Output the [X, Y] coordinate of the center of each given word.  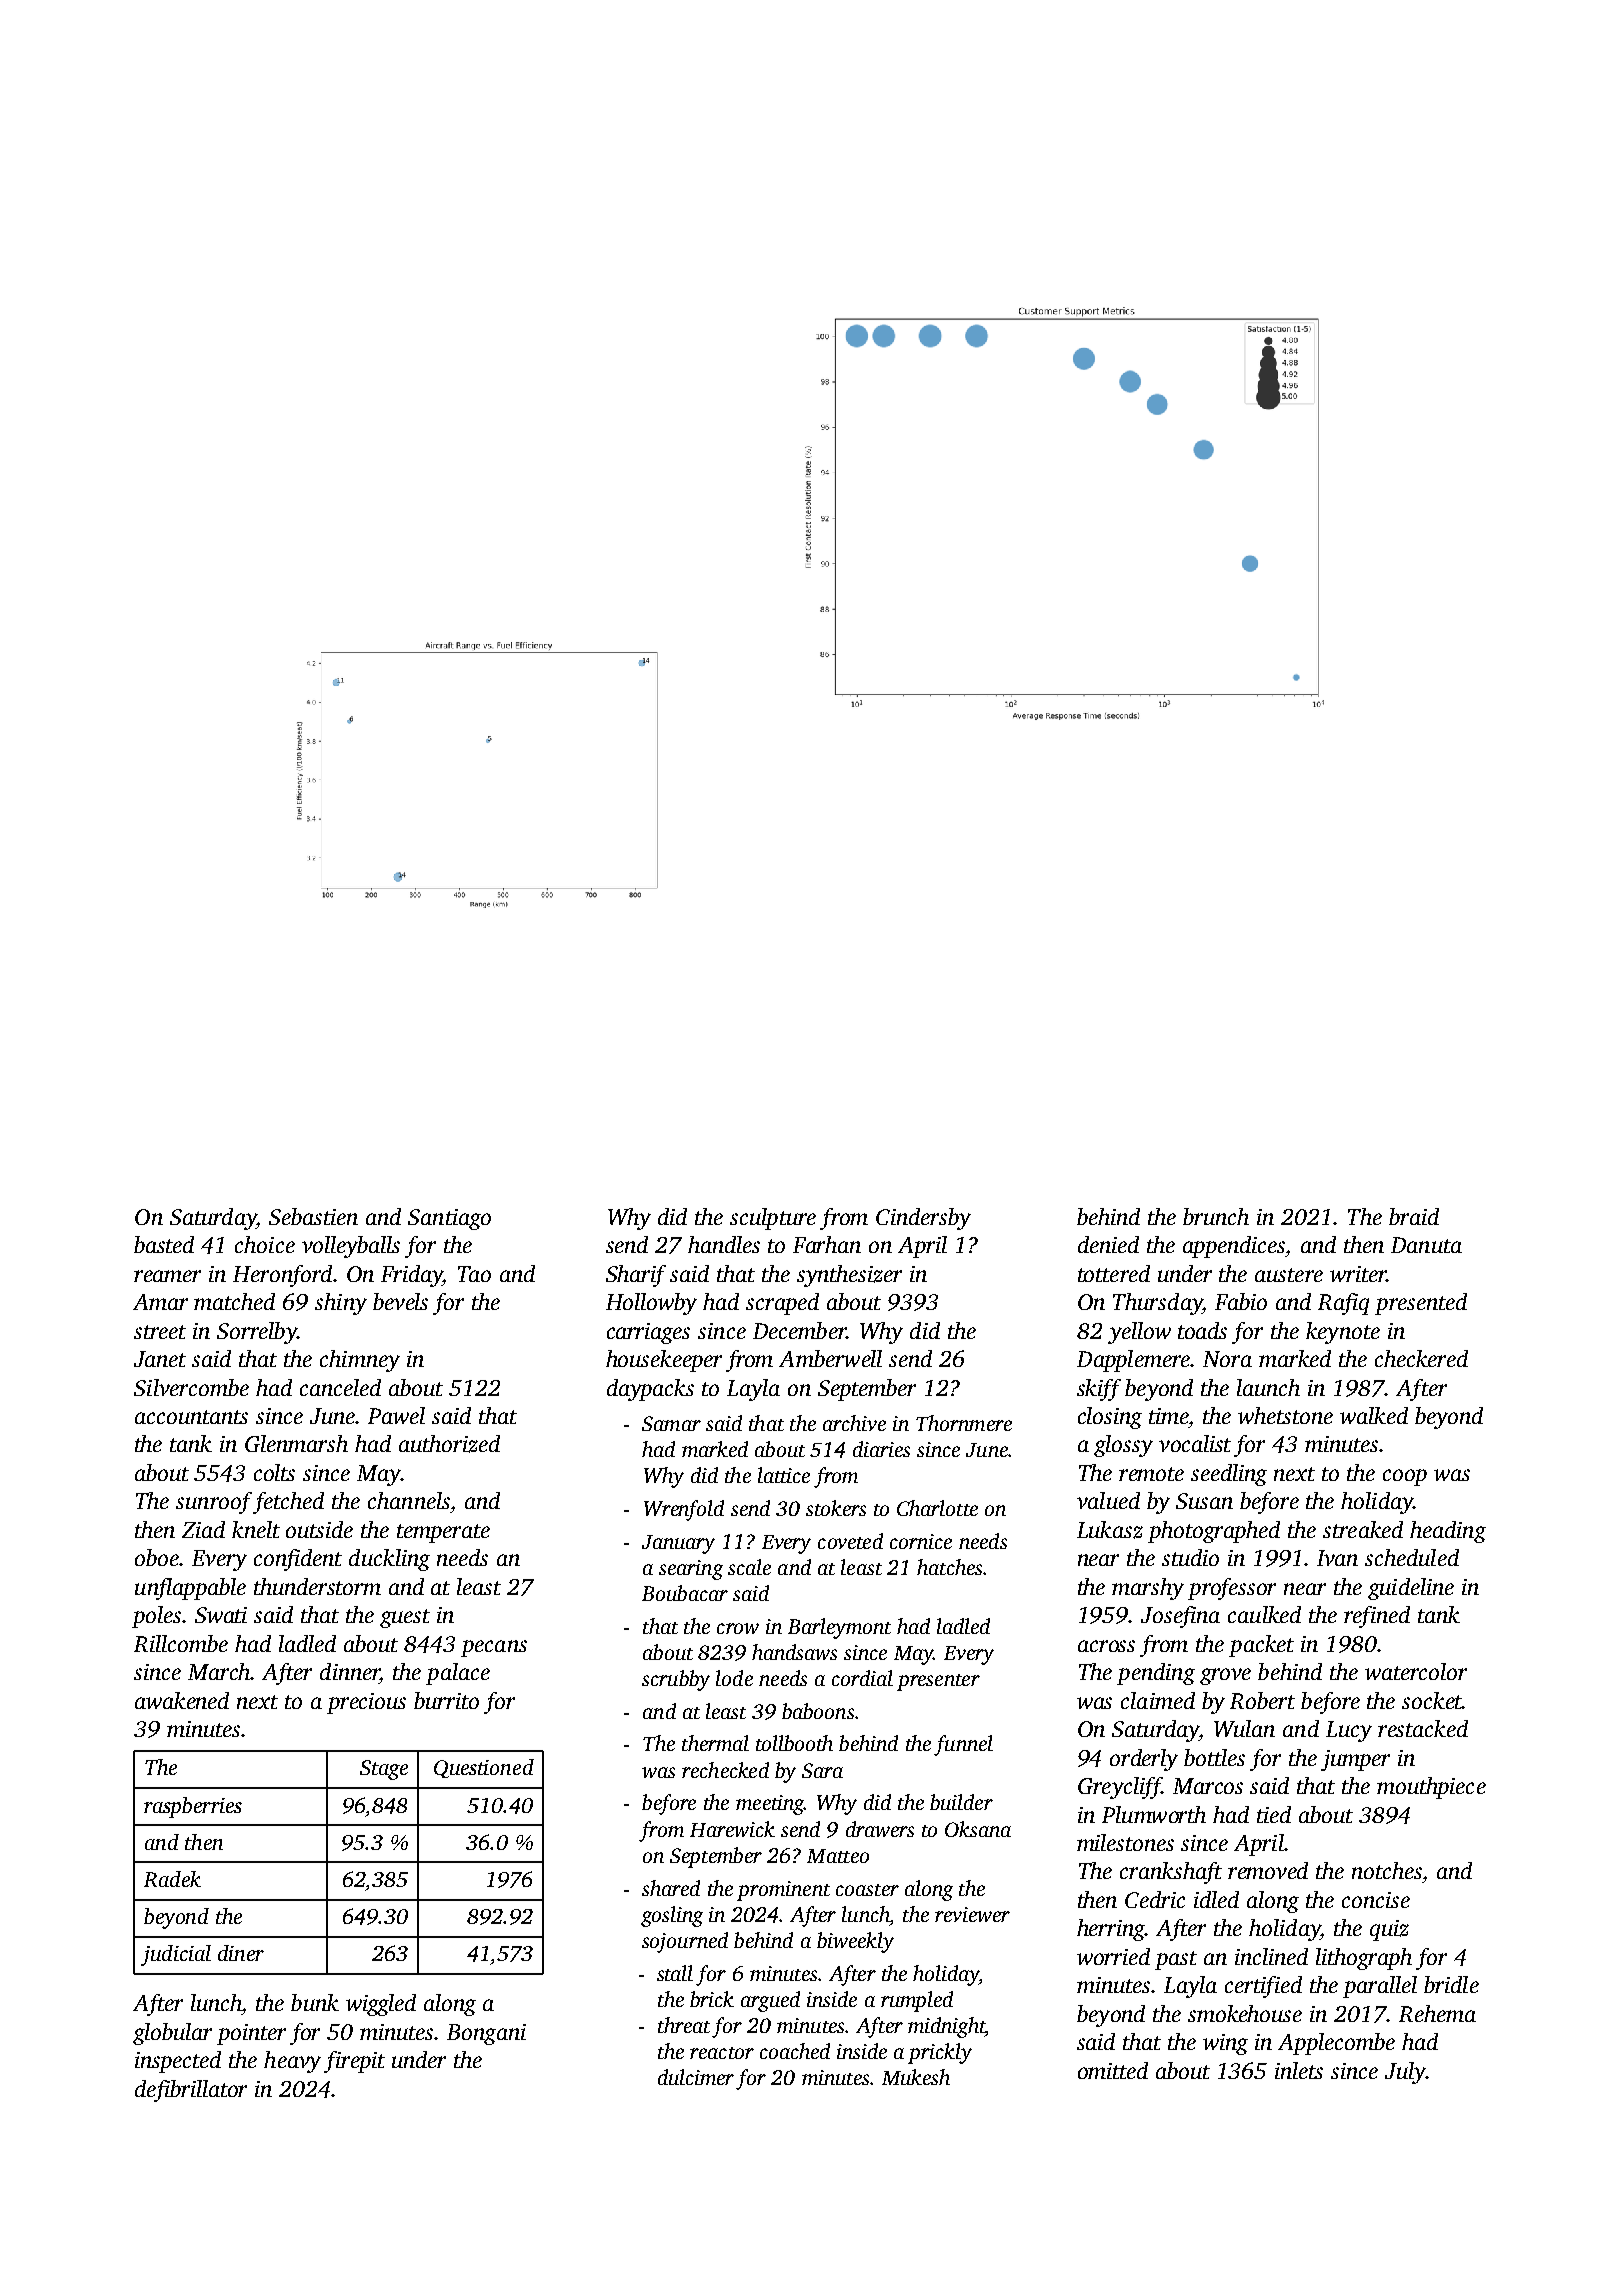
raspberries [193, 1807]
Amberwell [830, 1358]
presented [1421, 1304]
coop [1405, 1477]
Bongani [486, 2034]
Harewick [732, 1829]
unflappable [190, 1589]
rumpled [917, 2001]
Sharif [636, 1276]
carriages [648, 1333]
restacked [1423, 1728]
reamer [167, 1276]
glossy [1123, 1446]
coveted [850, 1541]
